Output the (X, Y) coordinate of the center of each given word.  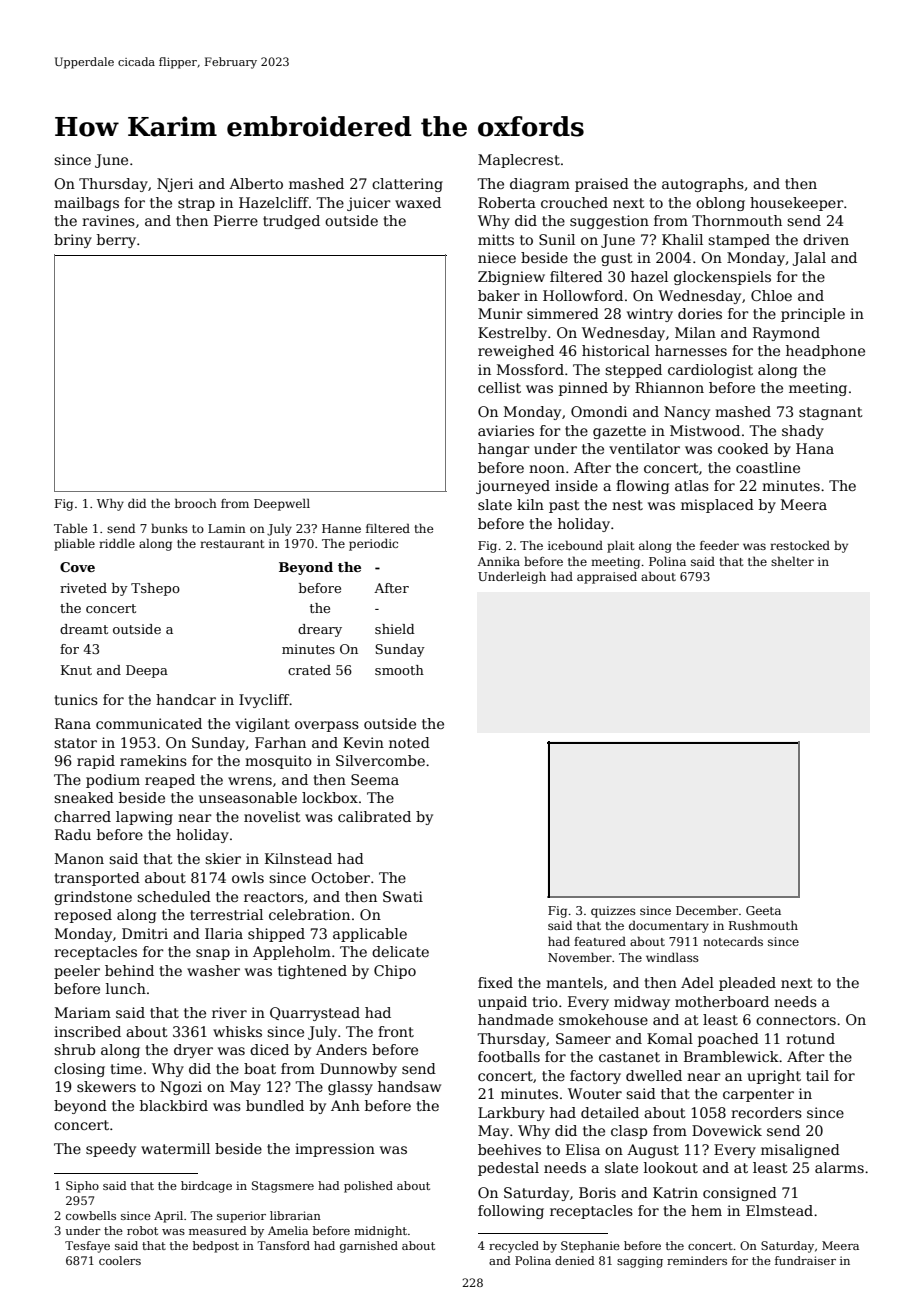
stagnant (831, 413)
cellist (499, 387)
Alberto (256, 183)
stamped (739, 241)
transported (97, 879)
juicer (369, 204)
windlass (672, 957)
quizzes (613, 912)
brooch (196, 503)
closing (79, 1070)
